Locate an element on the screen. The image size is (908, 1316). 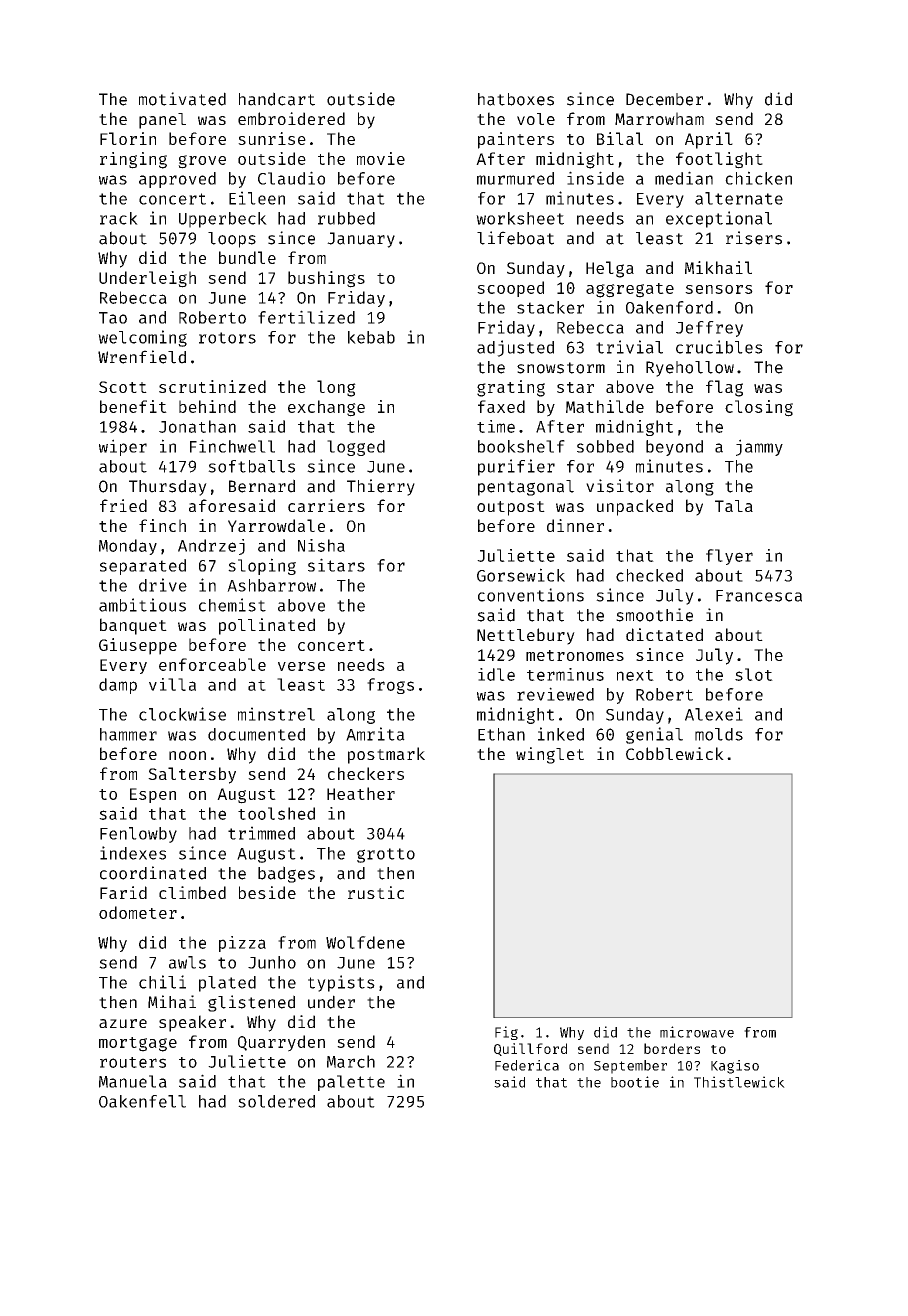
molds is located at coordinates (719, 734).
